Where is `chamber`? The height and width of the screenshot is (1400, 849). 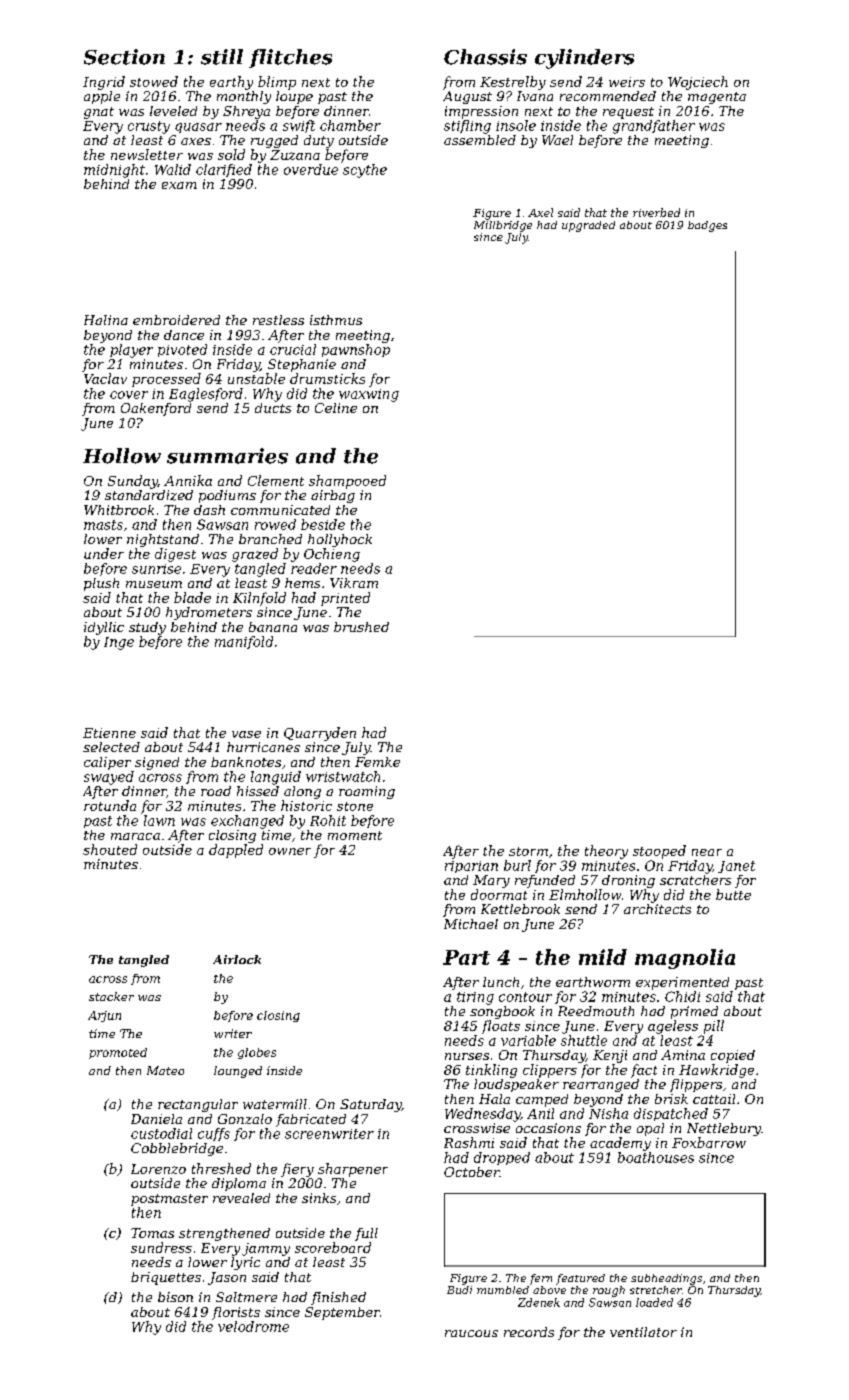 chamber is located at coordinates (350, 125).
